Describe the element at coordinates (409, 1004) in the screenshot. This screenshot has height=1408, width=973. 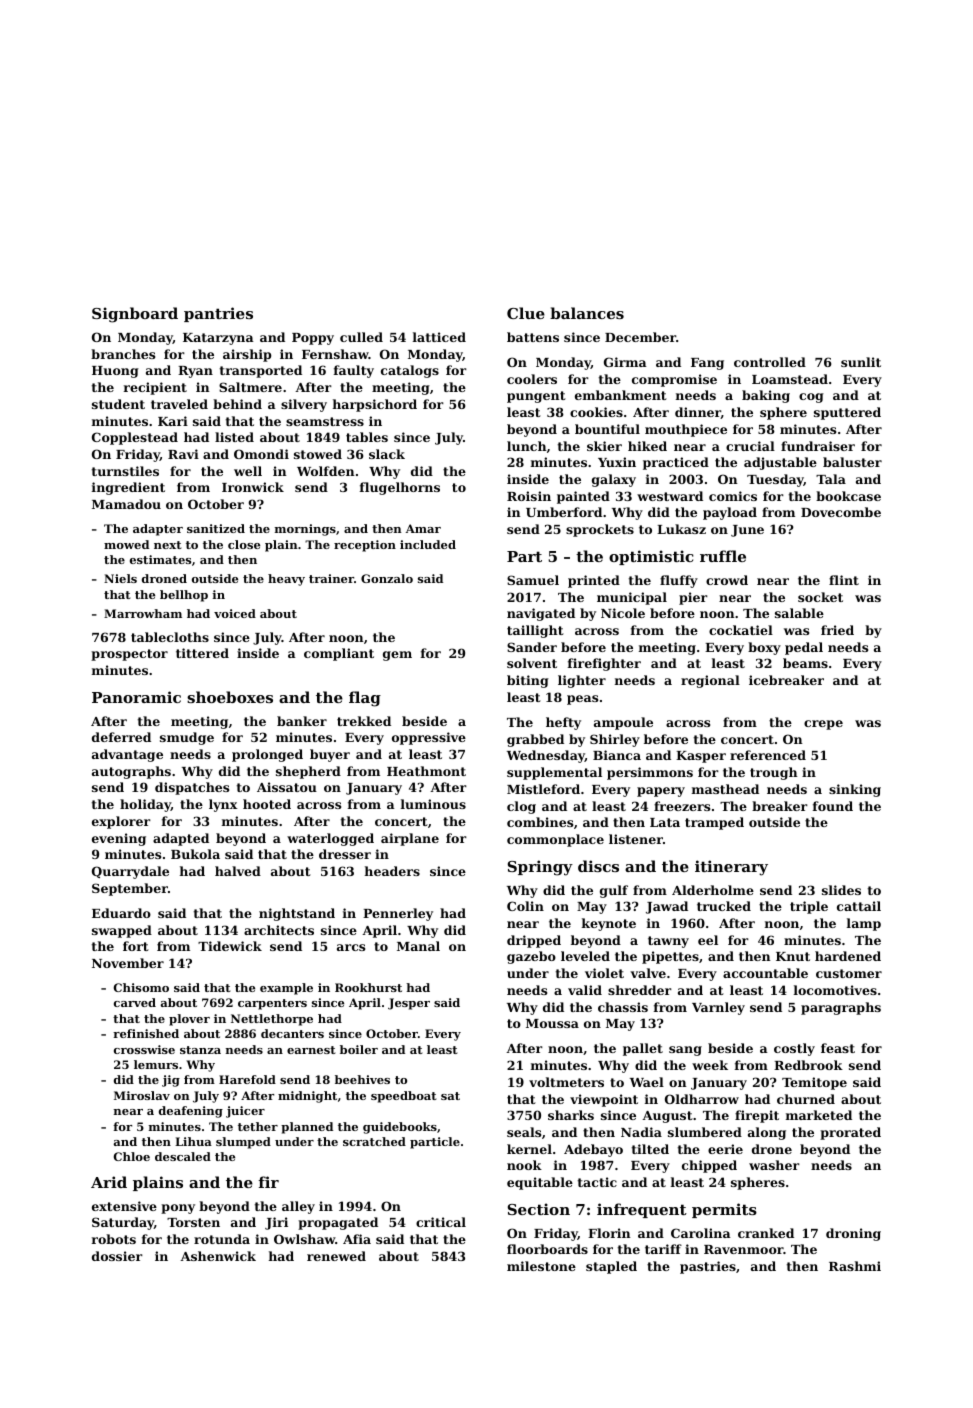
I see `Jesper` at that location.
